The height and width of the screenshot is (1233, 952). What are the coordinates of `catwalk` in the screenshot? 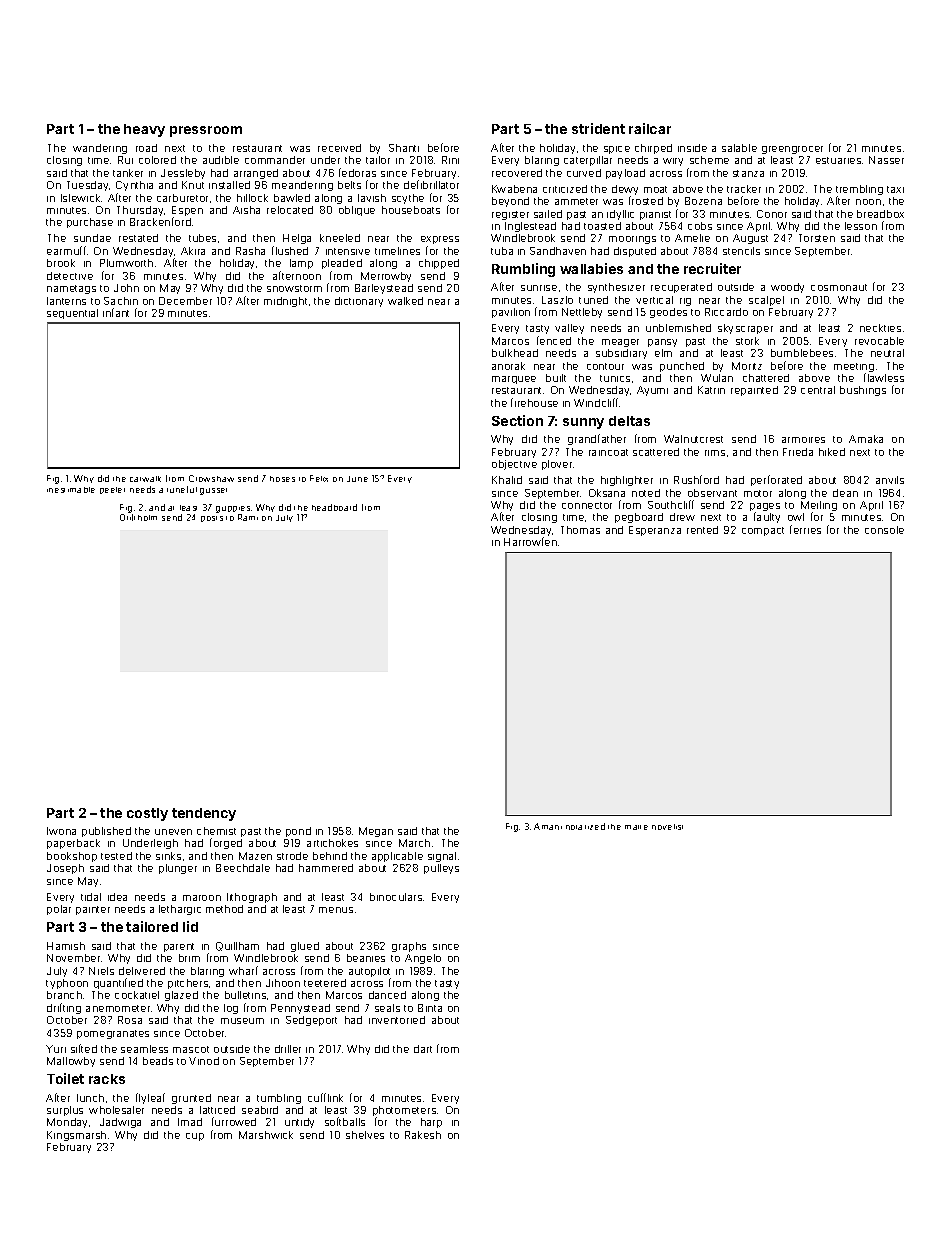 It's located at (145, 479).
